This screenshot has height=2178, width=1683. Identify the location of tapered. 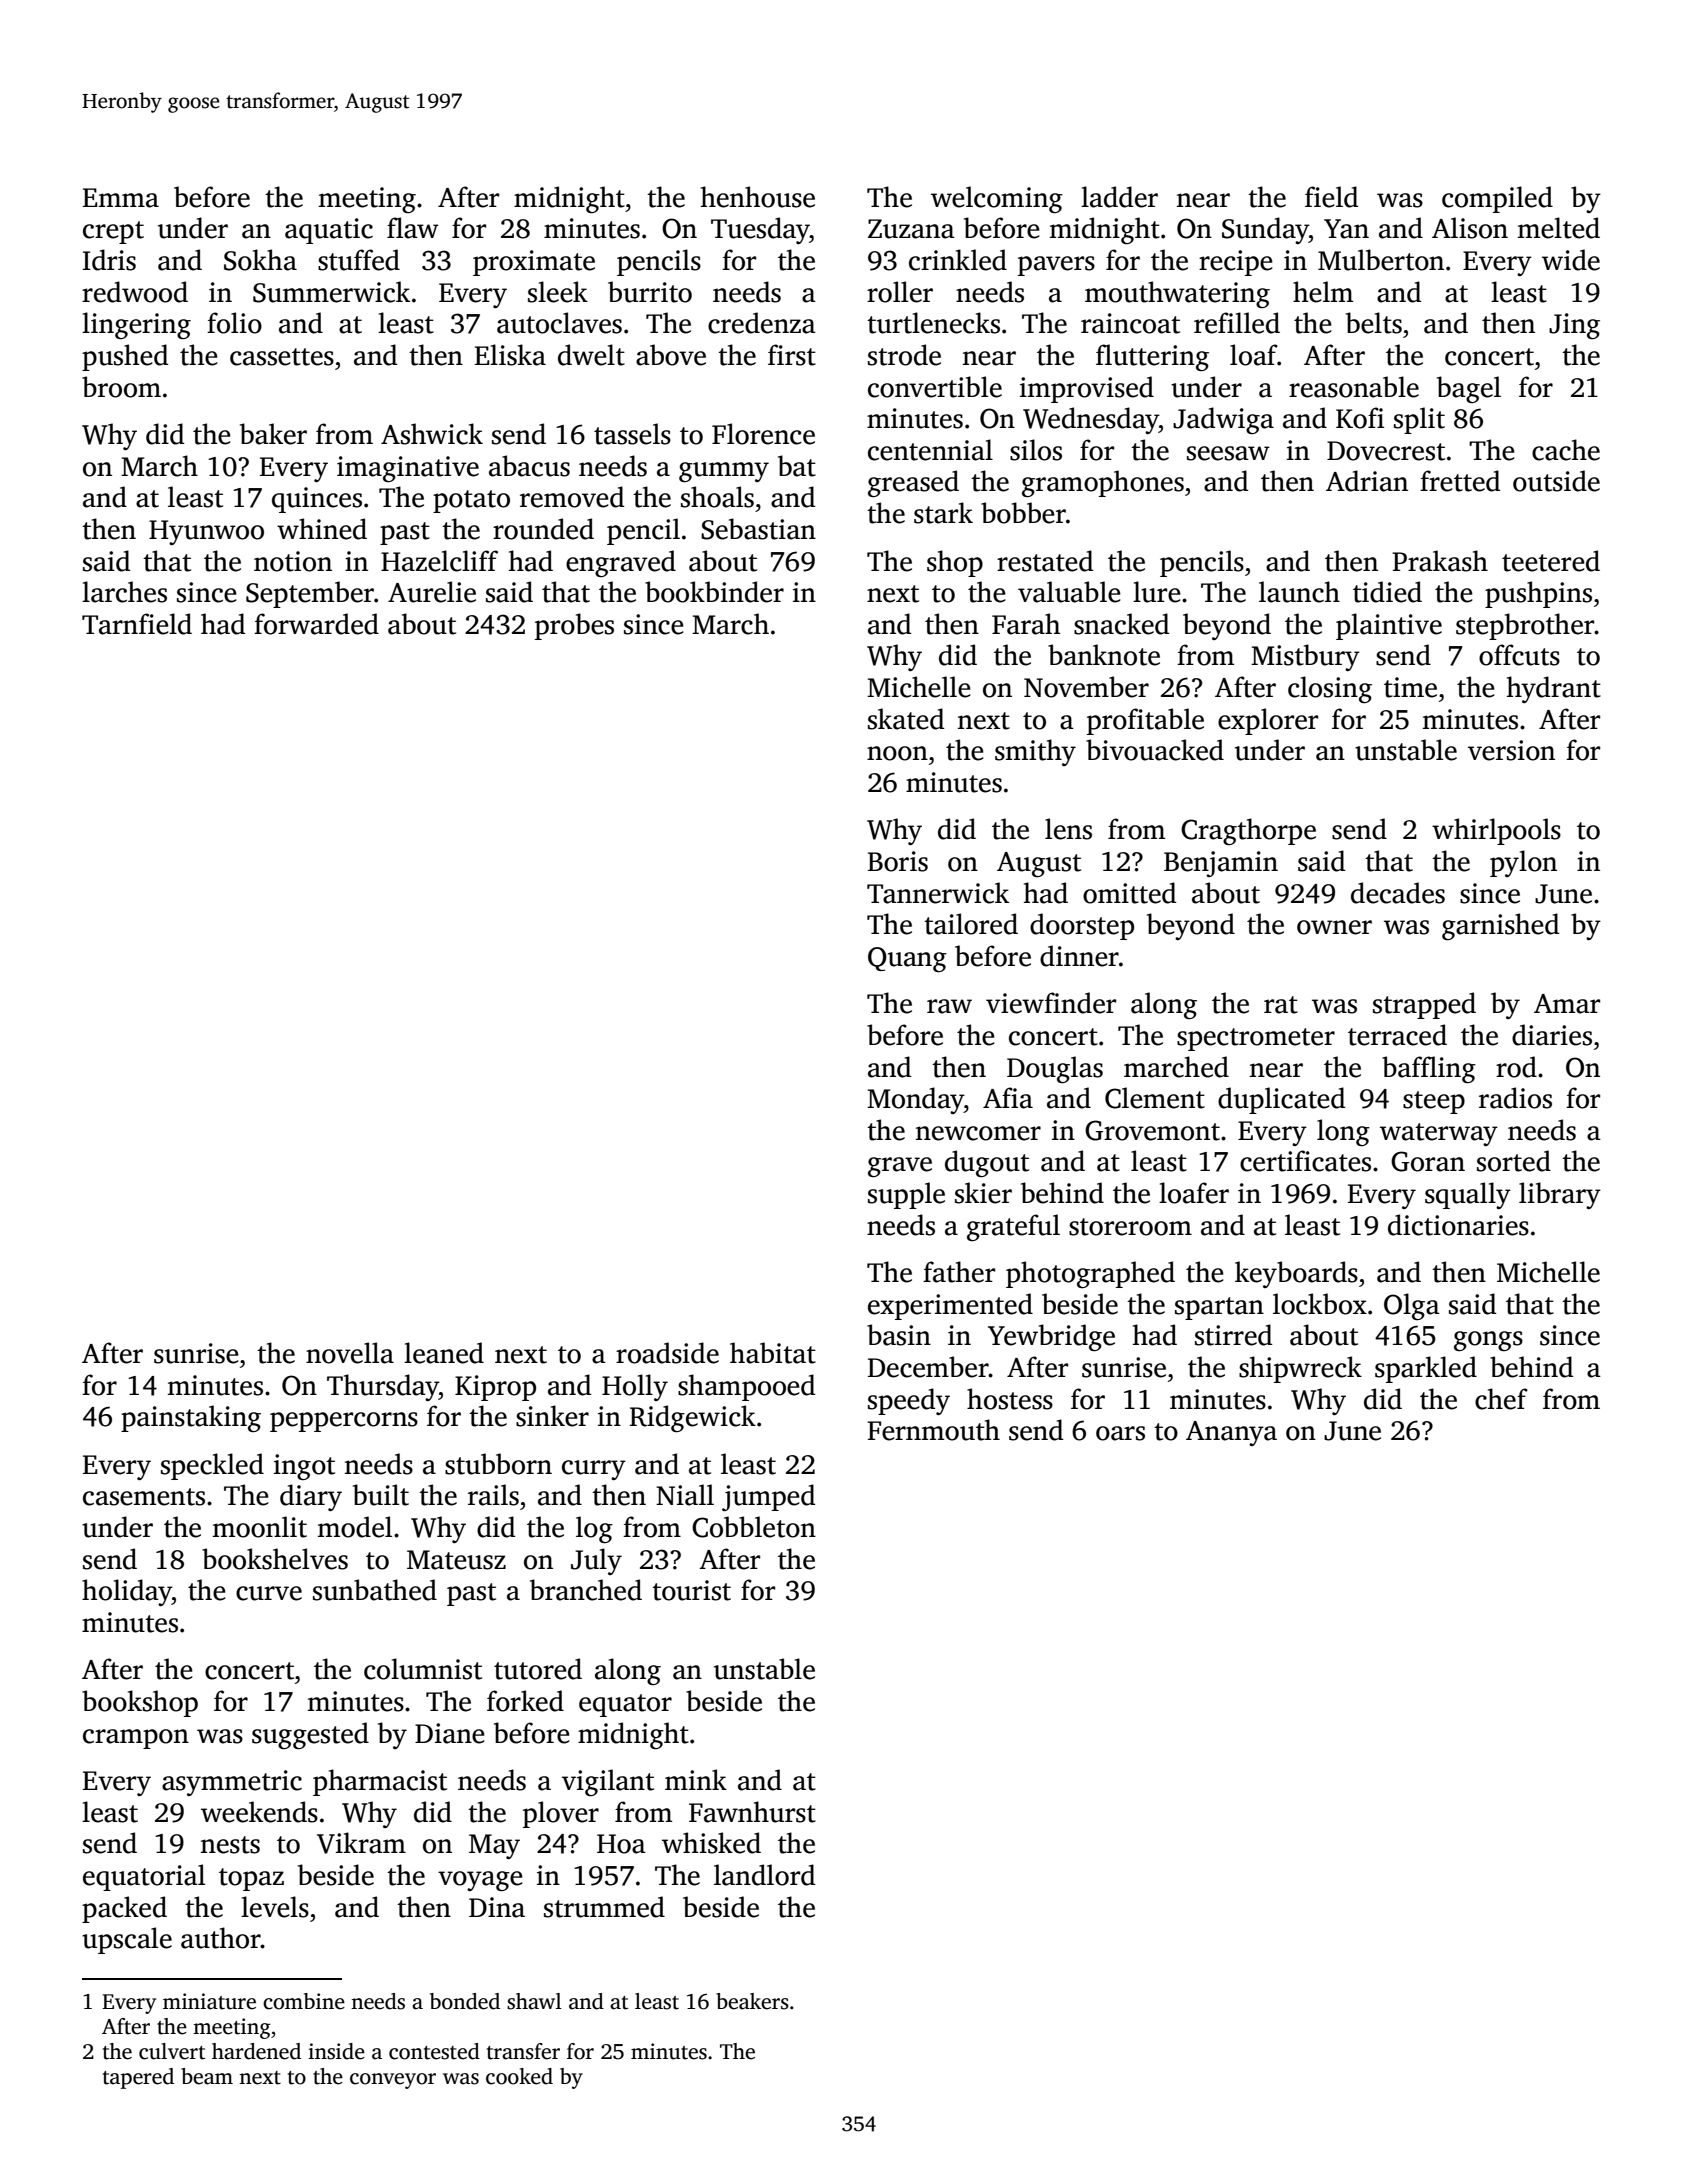
(138, 2078).
